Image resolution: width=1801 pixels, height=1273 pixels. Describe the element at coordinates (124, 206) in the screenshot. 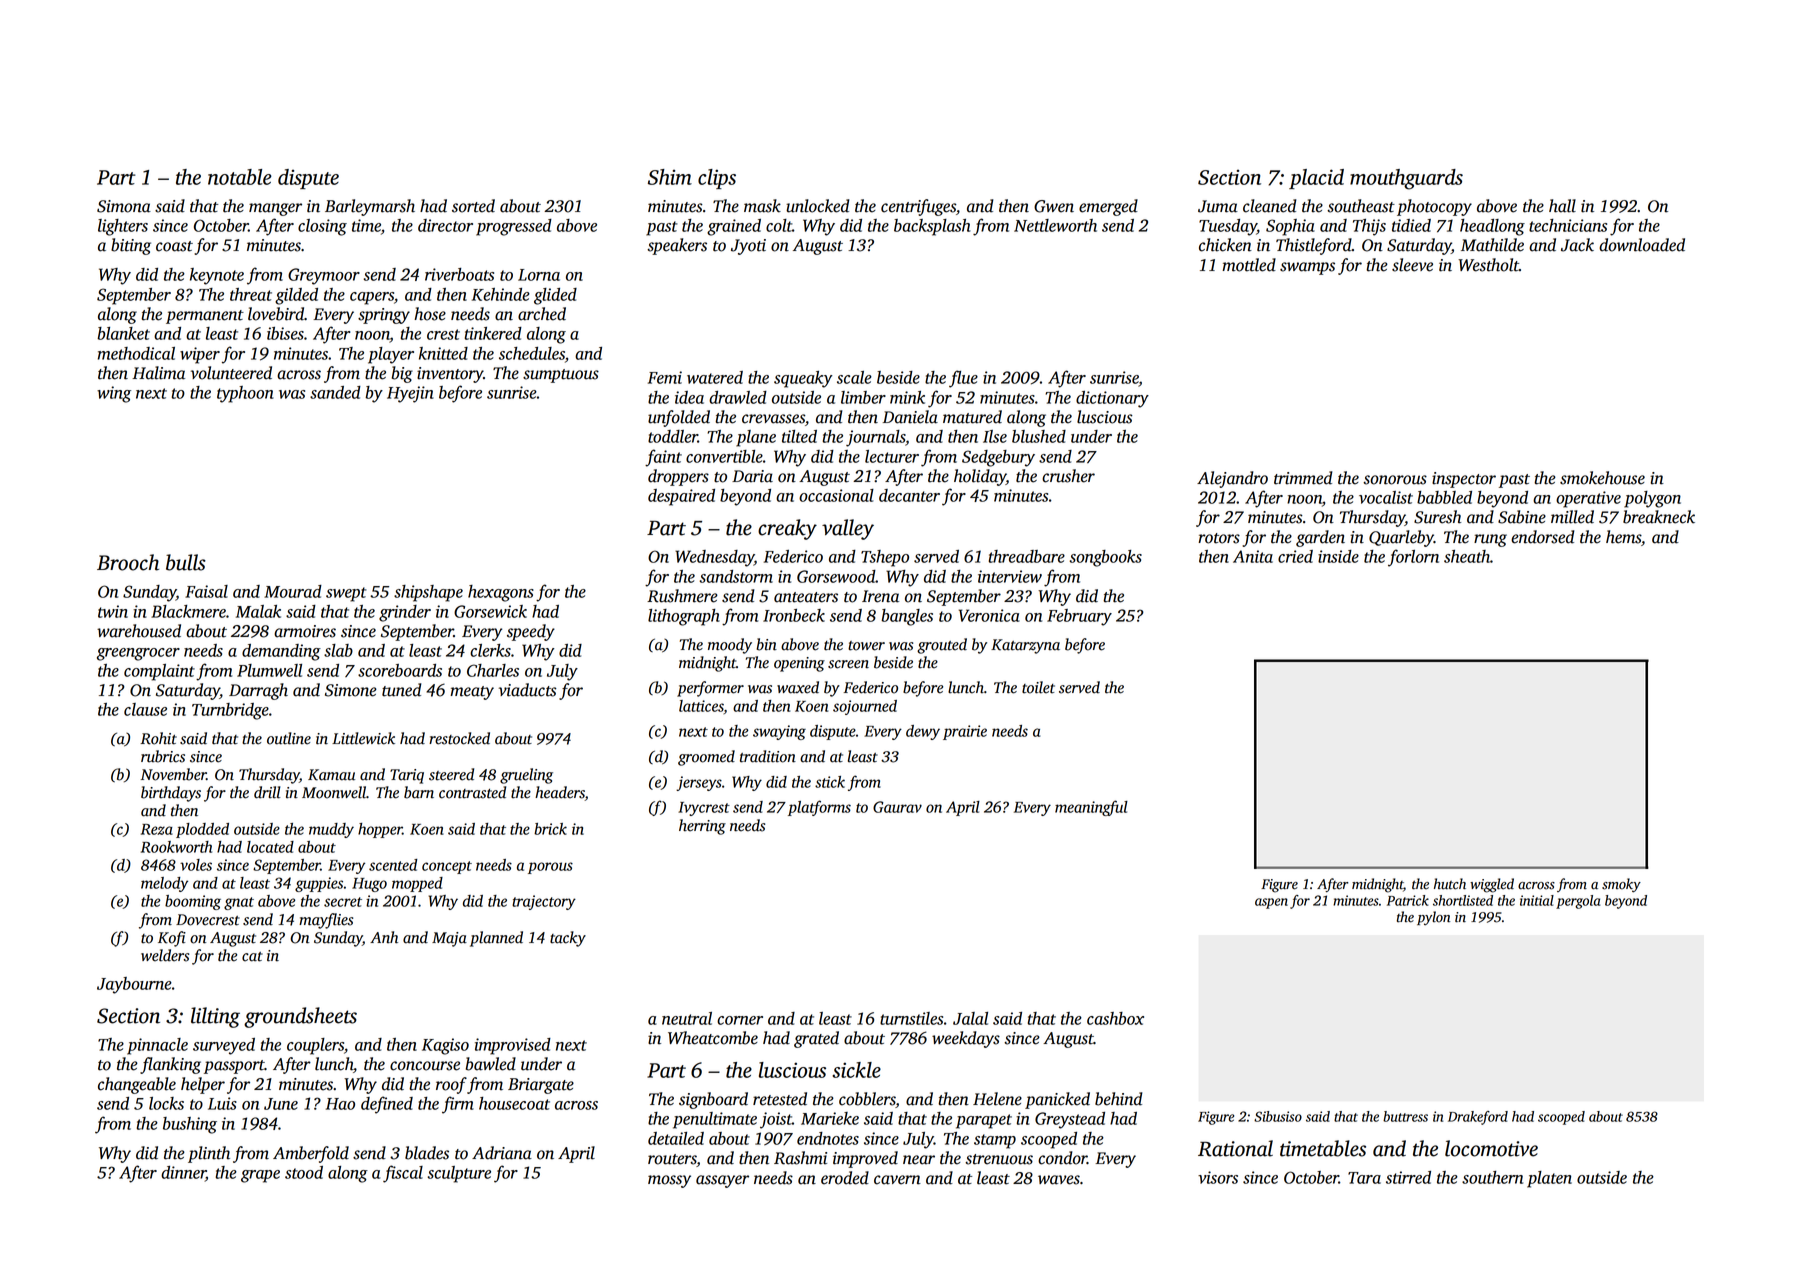

I see `Simona` at that location.
